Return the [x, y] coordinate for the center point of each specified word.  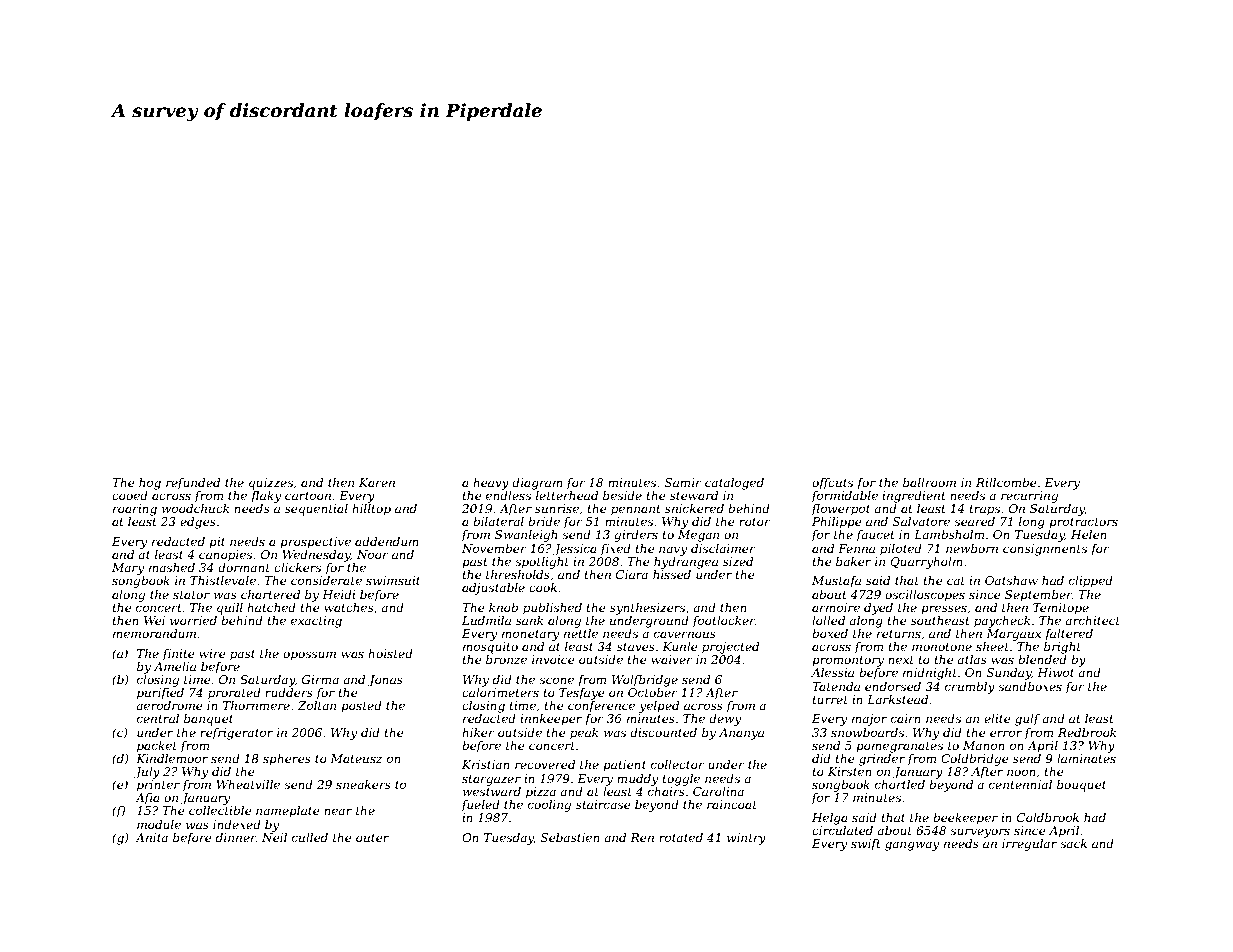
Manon [984, 745]
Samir [683, 482]
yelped [659, 707]
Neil [274, 837]
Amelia [175, 666]
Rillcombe [1006, 482]
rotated [681, 837]
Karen [377, 482]
